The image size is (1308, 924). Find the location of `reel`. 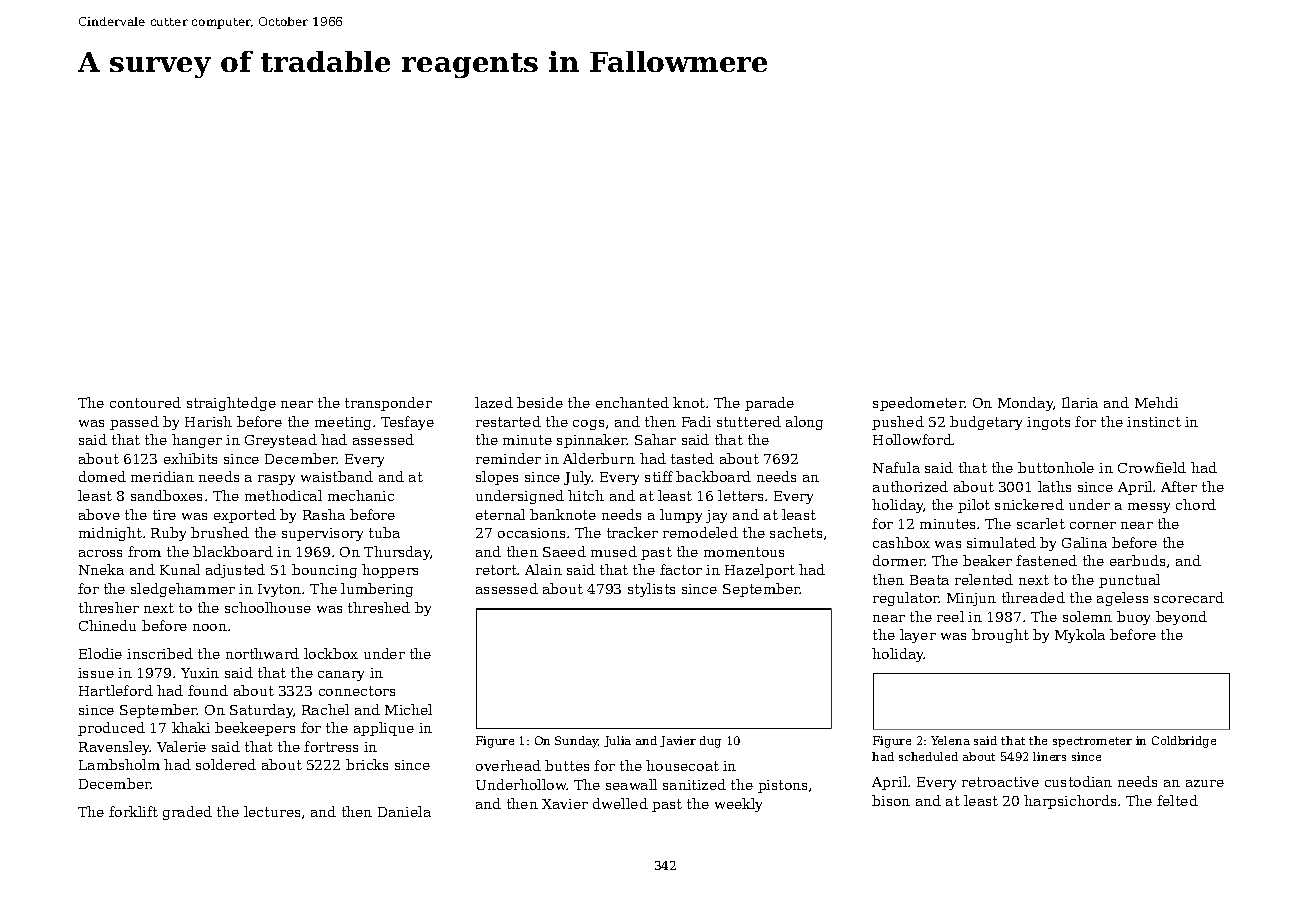

reel is located at coordinates (950, 616).
